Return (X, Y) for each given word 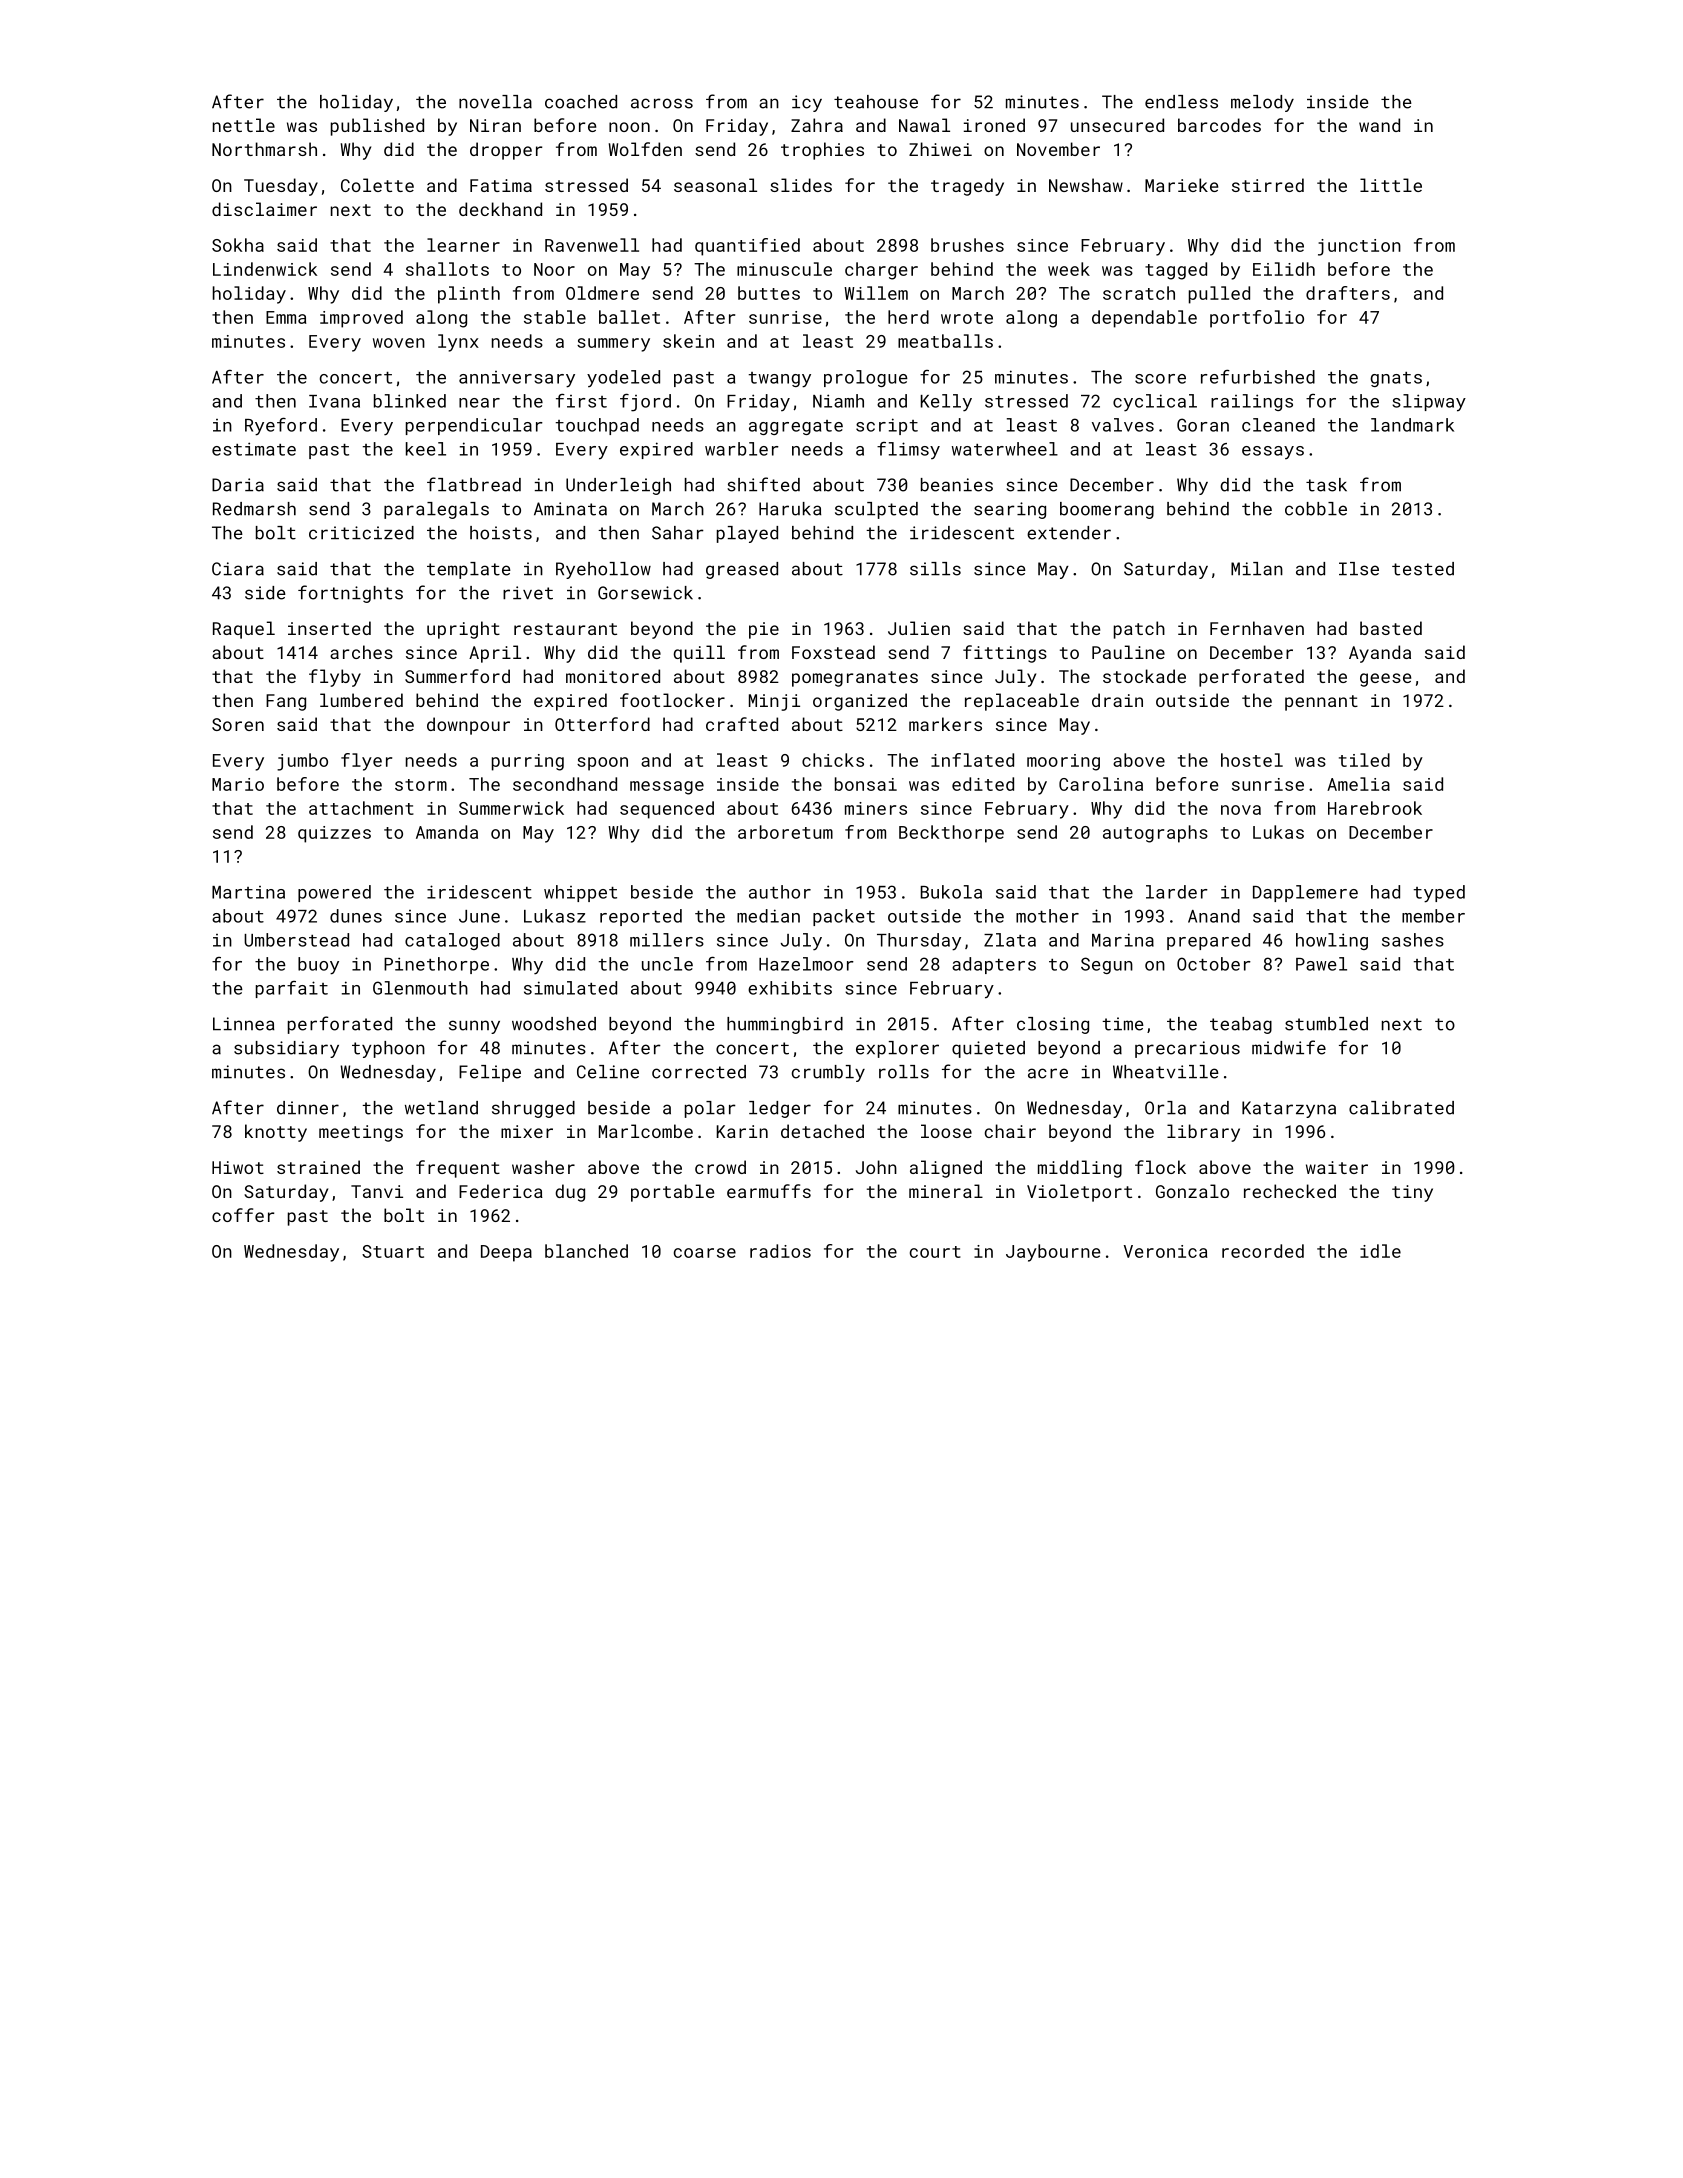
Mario (238, 784)
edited (983, 784)
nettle (244, 125)
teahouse (876, 102)
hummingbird (785, 1025)
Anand (1214, 916)
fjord (645, 402)
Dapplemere (1305, 893)
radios (780, 1251)
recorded (1263, 1251)
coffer (243, 1215)
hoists (501, 533)
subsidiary (286, 1049)
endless (1181, 102)
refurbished (1258, 376)
